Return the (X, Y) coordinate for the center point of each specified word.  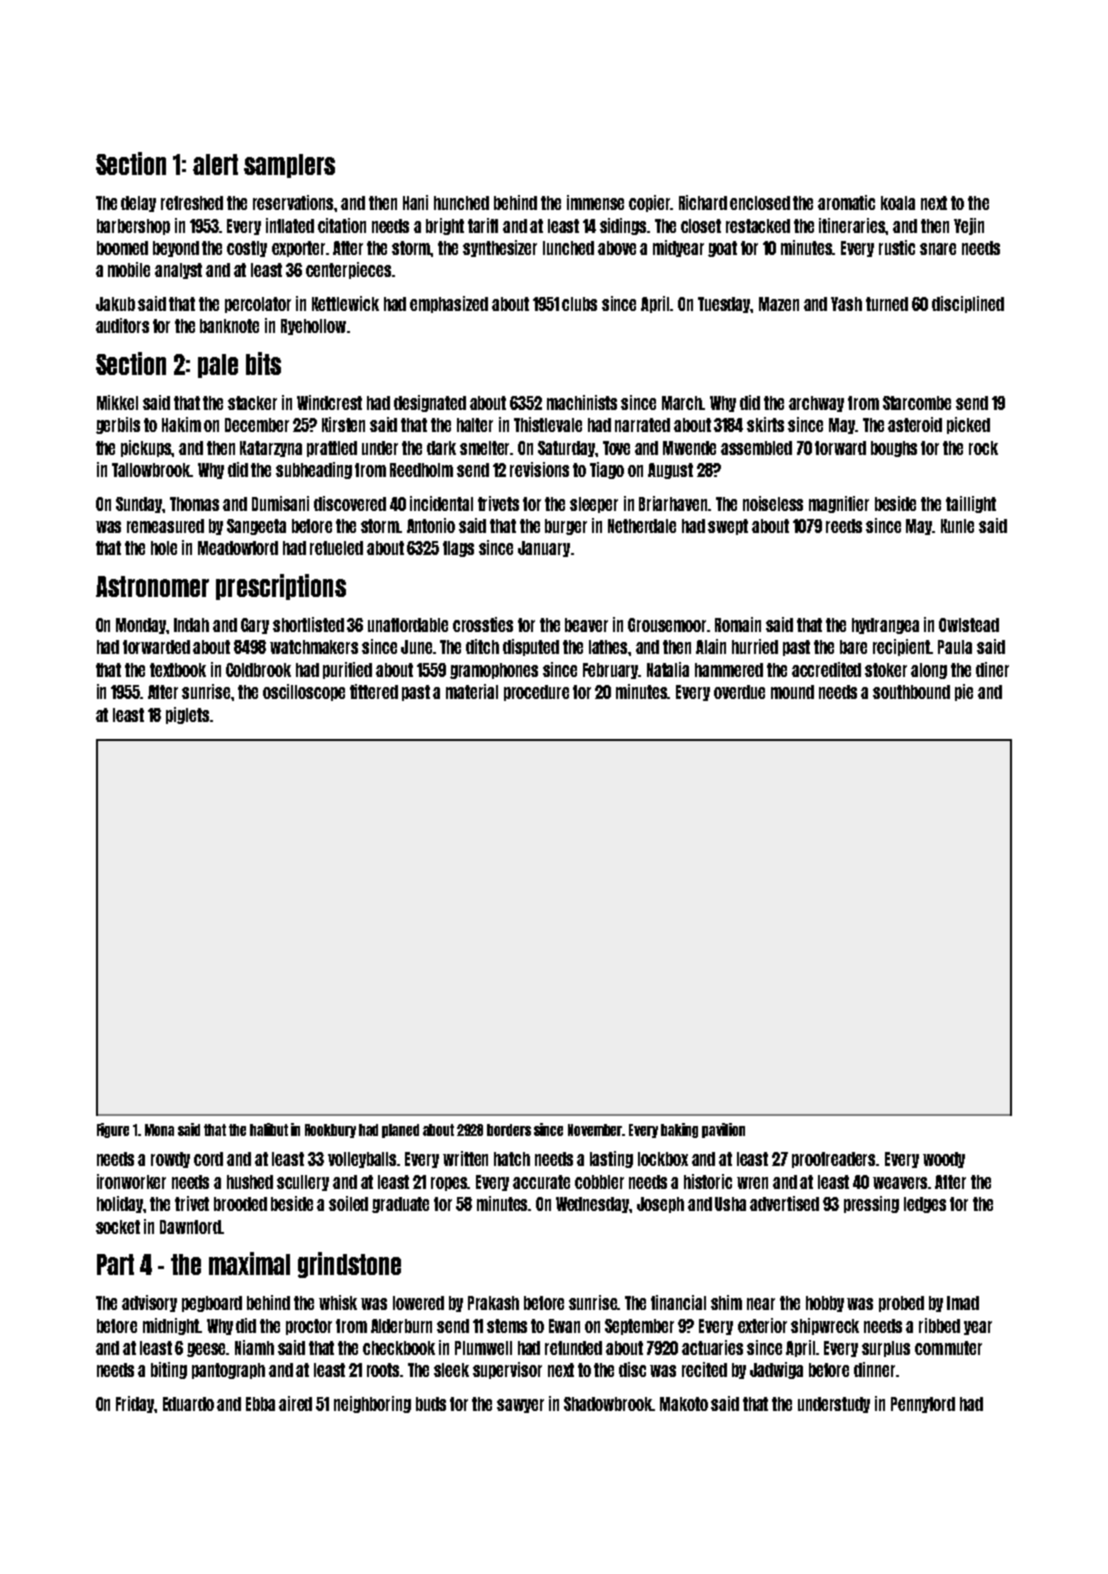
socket (118, 1227)
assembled (756, 448)
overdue (739, 692)
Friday (135, 1404)
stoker (886, 670)
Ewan (564, 1326)
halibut (269, 1129)
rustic (897, 247)
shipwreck (825, 1326)
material (472, 691)
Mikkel (117, 402)
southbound (911, 692)
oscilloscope (304, 692)
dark (441, 448)
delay (138, 204)
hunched (461, 203)
